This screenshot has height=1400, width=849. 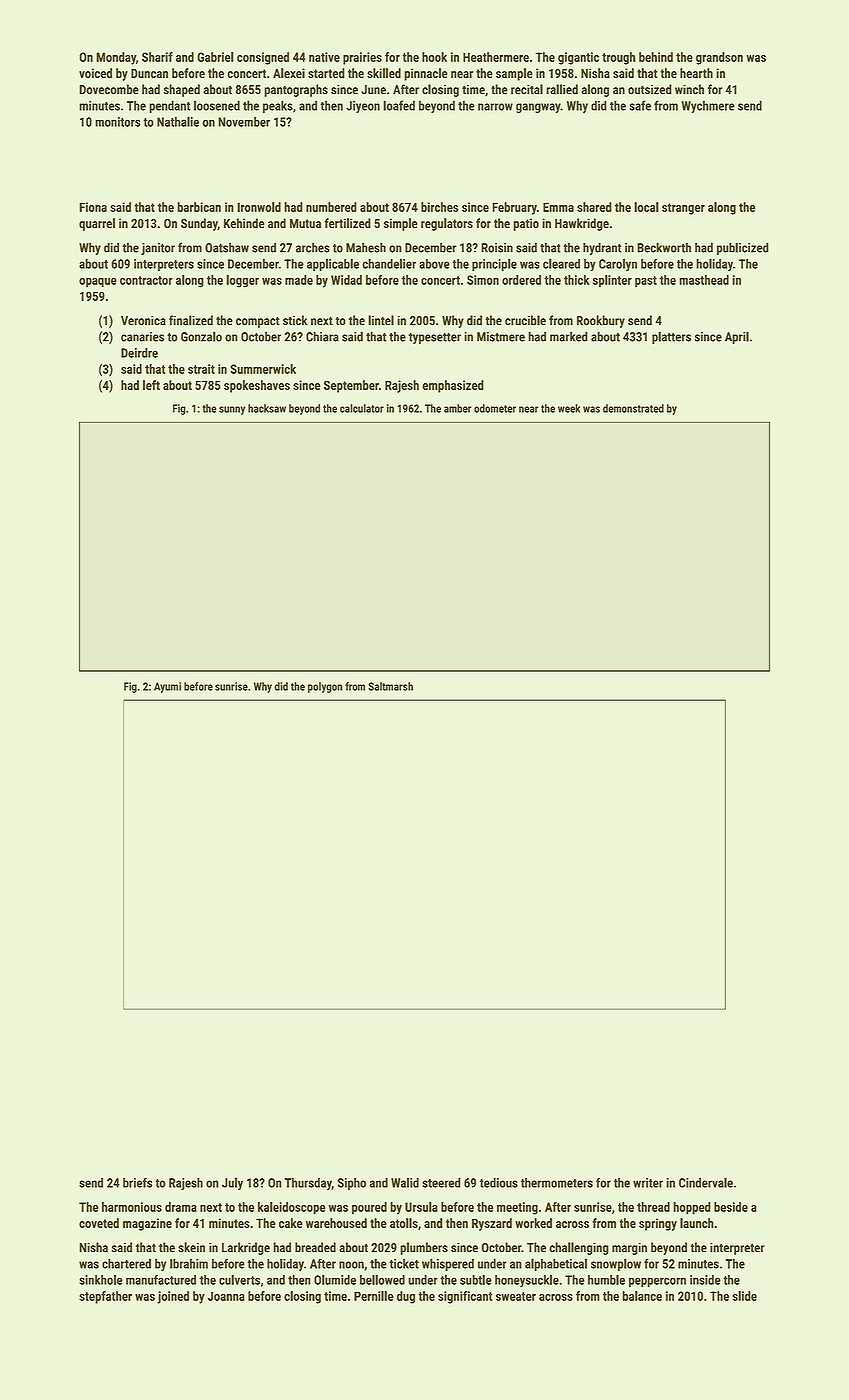 I want to click on Ayumi, so click(x=167, y=687).
